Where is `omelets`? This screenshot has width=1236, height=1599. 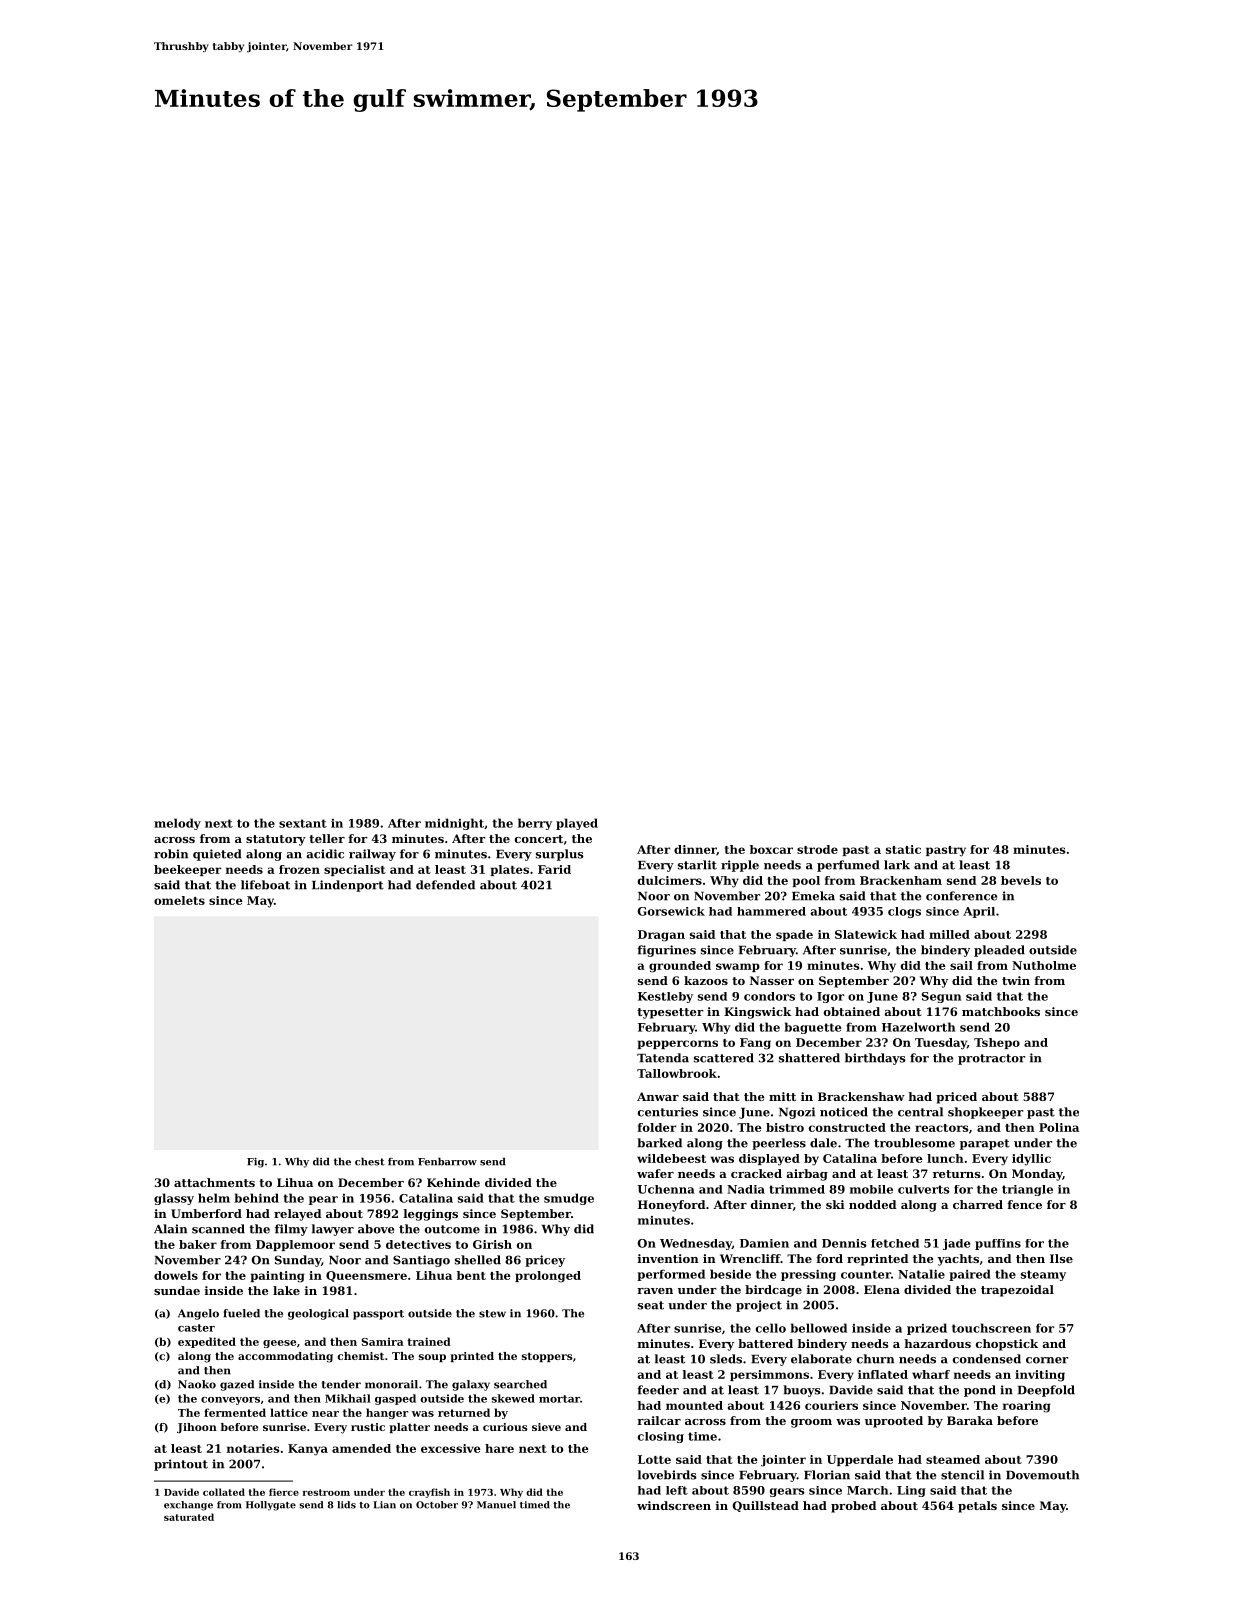
omelets is located at coordinates (179, 900).
